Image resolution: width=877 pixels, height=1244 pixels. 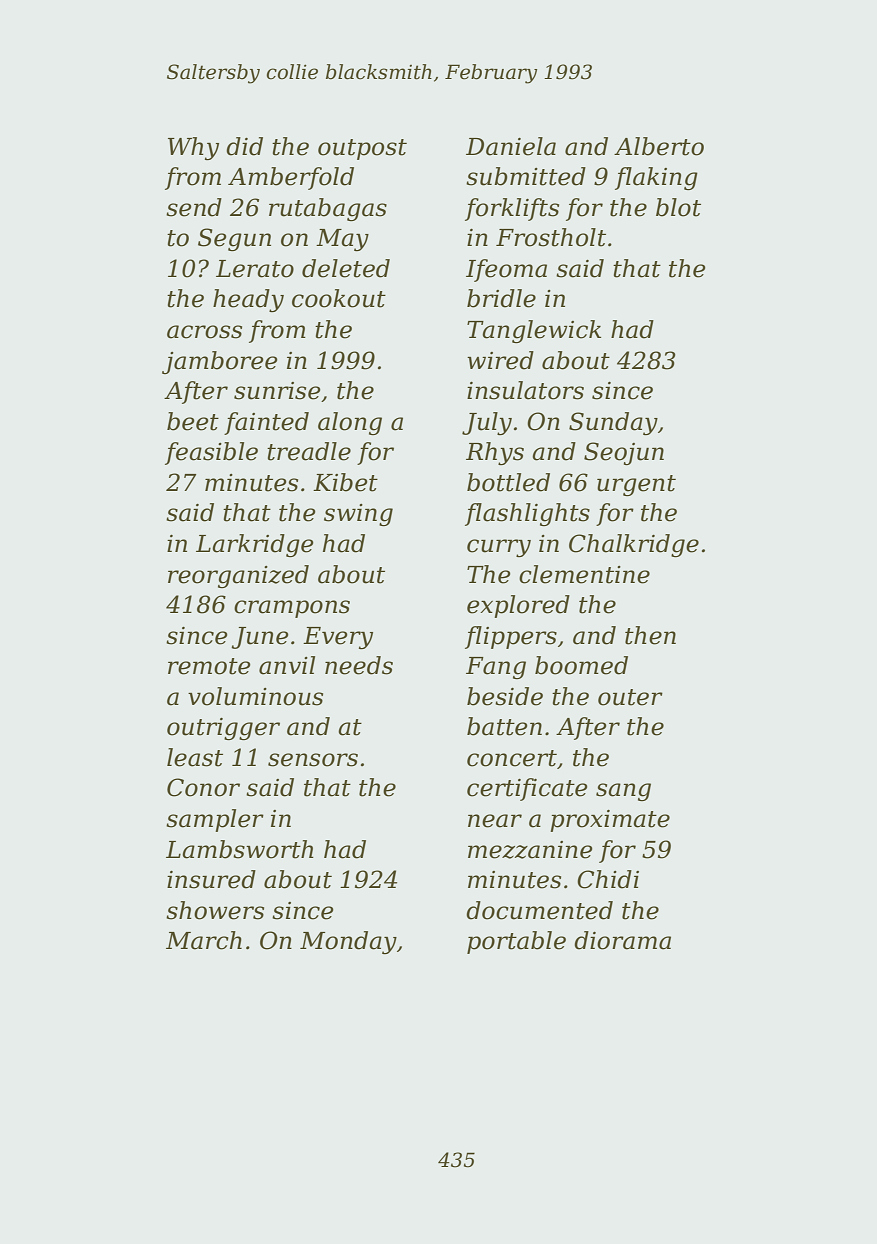 What do you see at coordinates (358, 515) in the screenshot?
I see `swing` at bounding box center [358, 515].
